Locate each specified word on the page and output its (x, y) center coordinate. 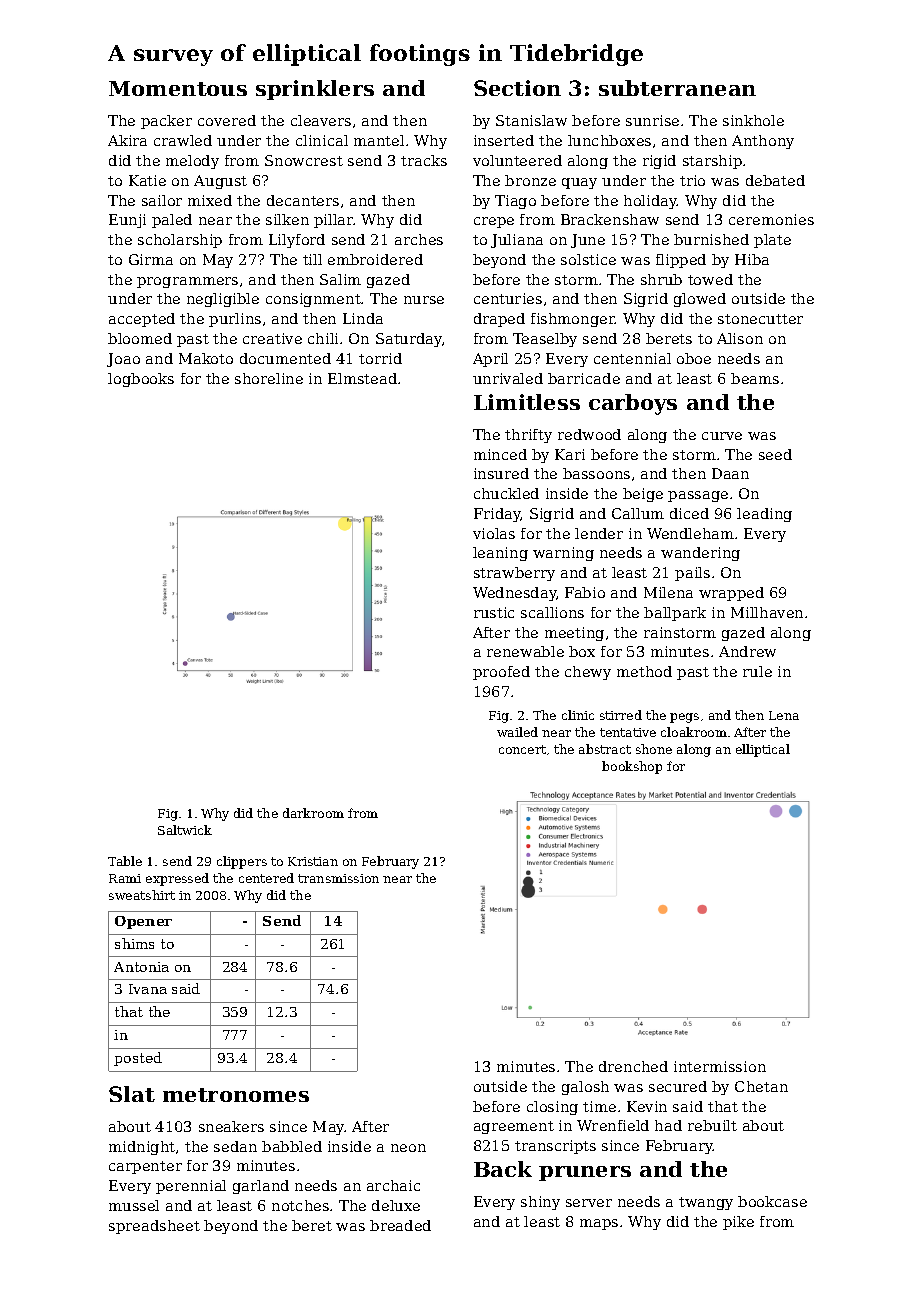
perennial (191, 1187)
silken (287, 219)
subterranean (677, 88)
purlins (235, 320)
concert (522, 749)
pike (738, 1223)
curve (722, 436)
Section (517, 88)
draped (499, 320)
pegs (684, 718)
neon (408, 1148)
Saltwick (185, 830)
